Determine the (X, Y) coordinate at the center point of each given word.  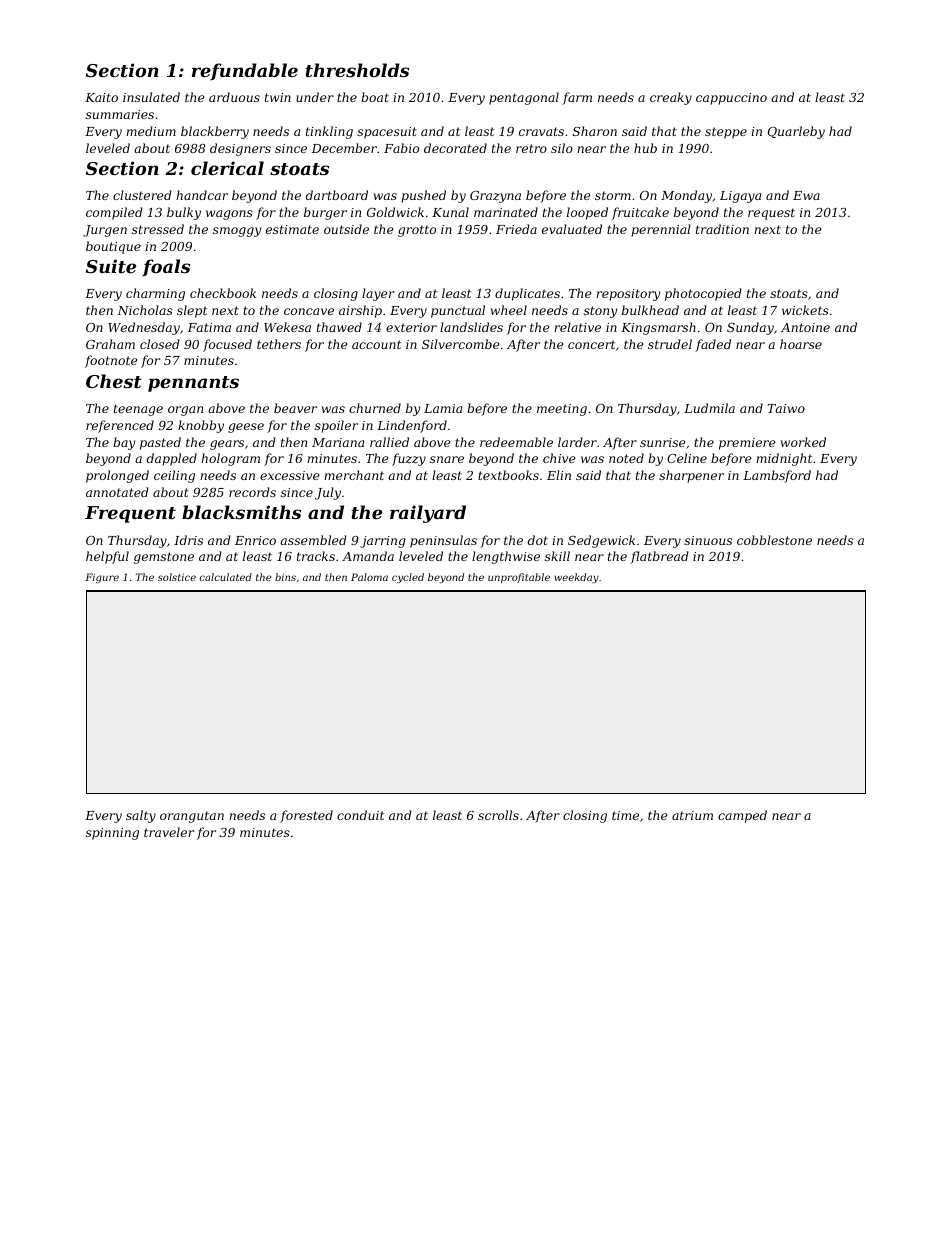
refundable (245, 71)
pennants (193, 384)
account (376, 344)
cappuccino (731, 99)
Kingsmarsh (658, 328)
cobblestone (774, 540)
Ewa (806, 195)
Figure (102, 578)
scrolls (498, 815)
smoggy (237, 232)
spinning (112, 834)
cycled (408, 578)
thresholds (357, 70)
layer (378, 294)
